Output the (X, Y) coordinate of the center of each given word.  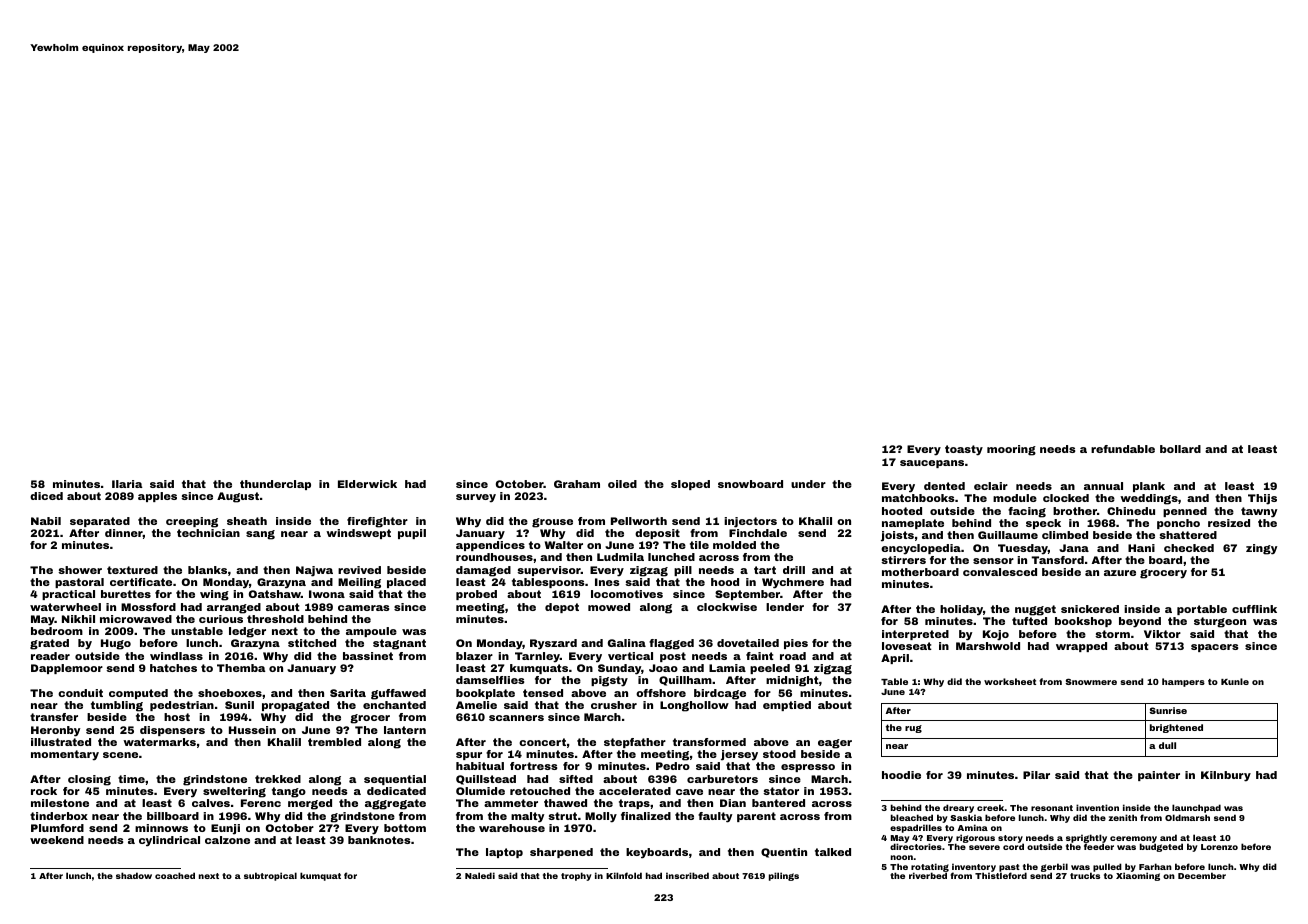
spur (469, 756)
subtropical (270, 876)
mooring (1011, 450)
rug (913, 729)
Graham (577, 484)
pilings (784, 876)
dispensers (172, 731)
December (1202, 875)
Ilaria (127, 484)
